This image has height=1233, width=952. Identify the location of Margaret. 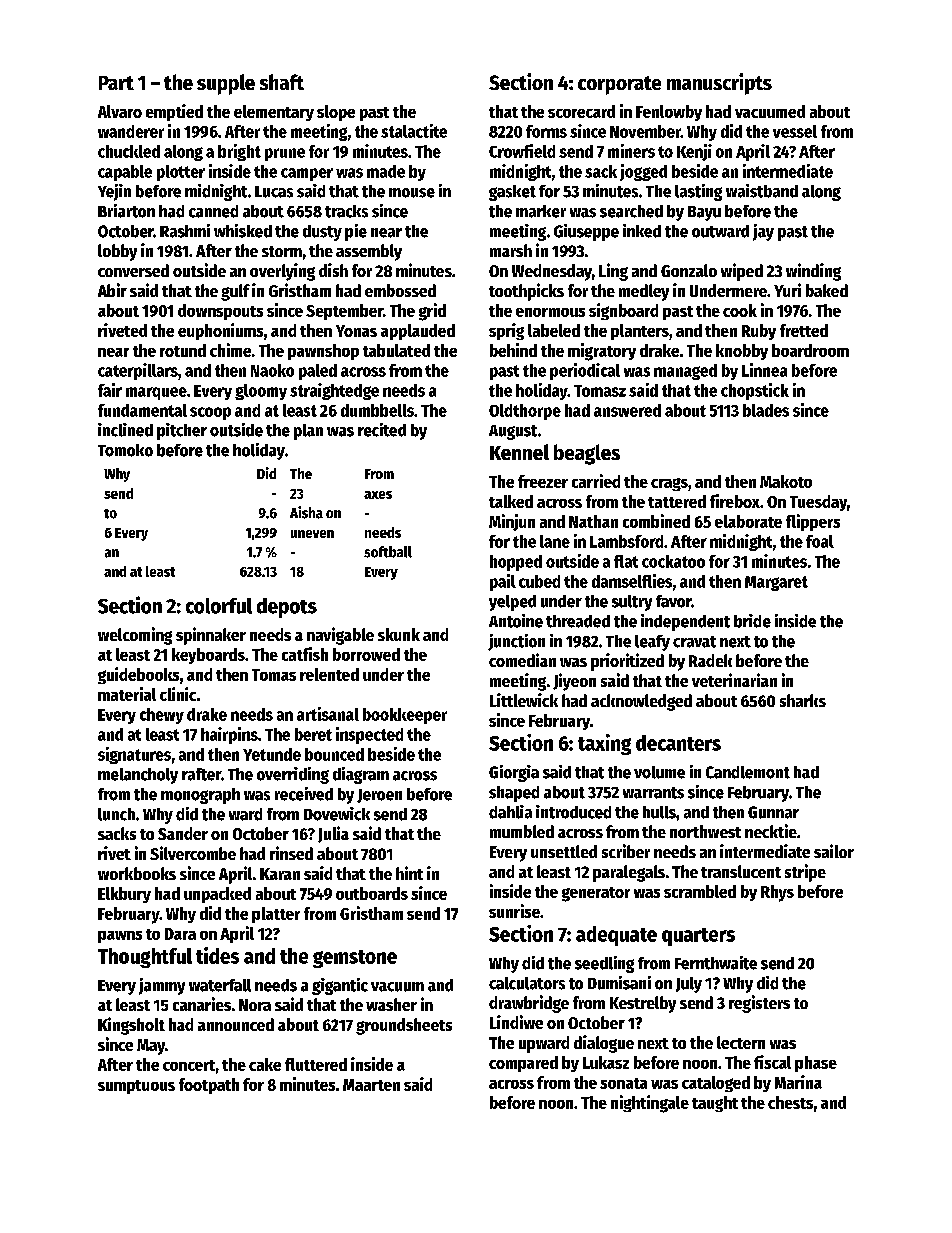
(776, 583).
